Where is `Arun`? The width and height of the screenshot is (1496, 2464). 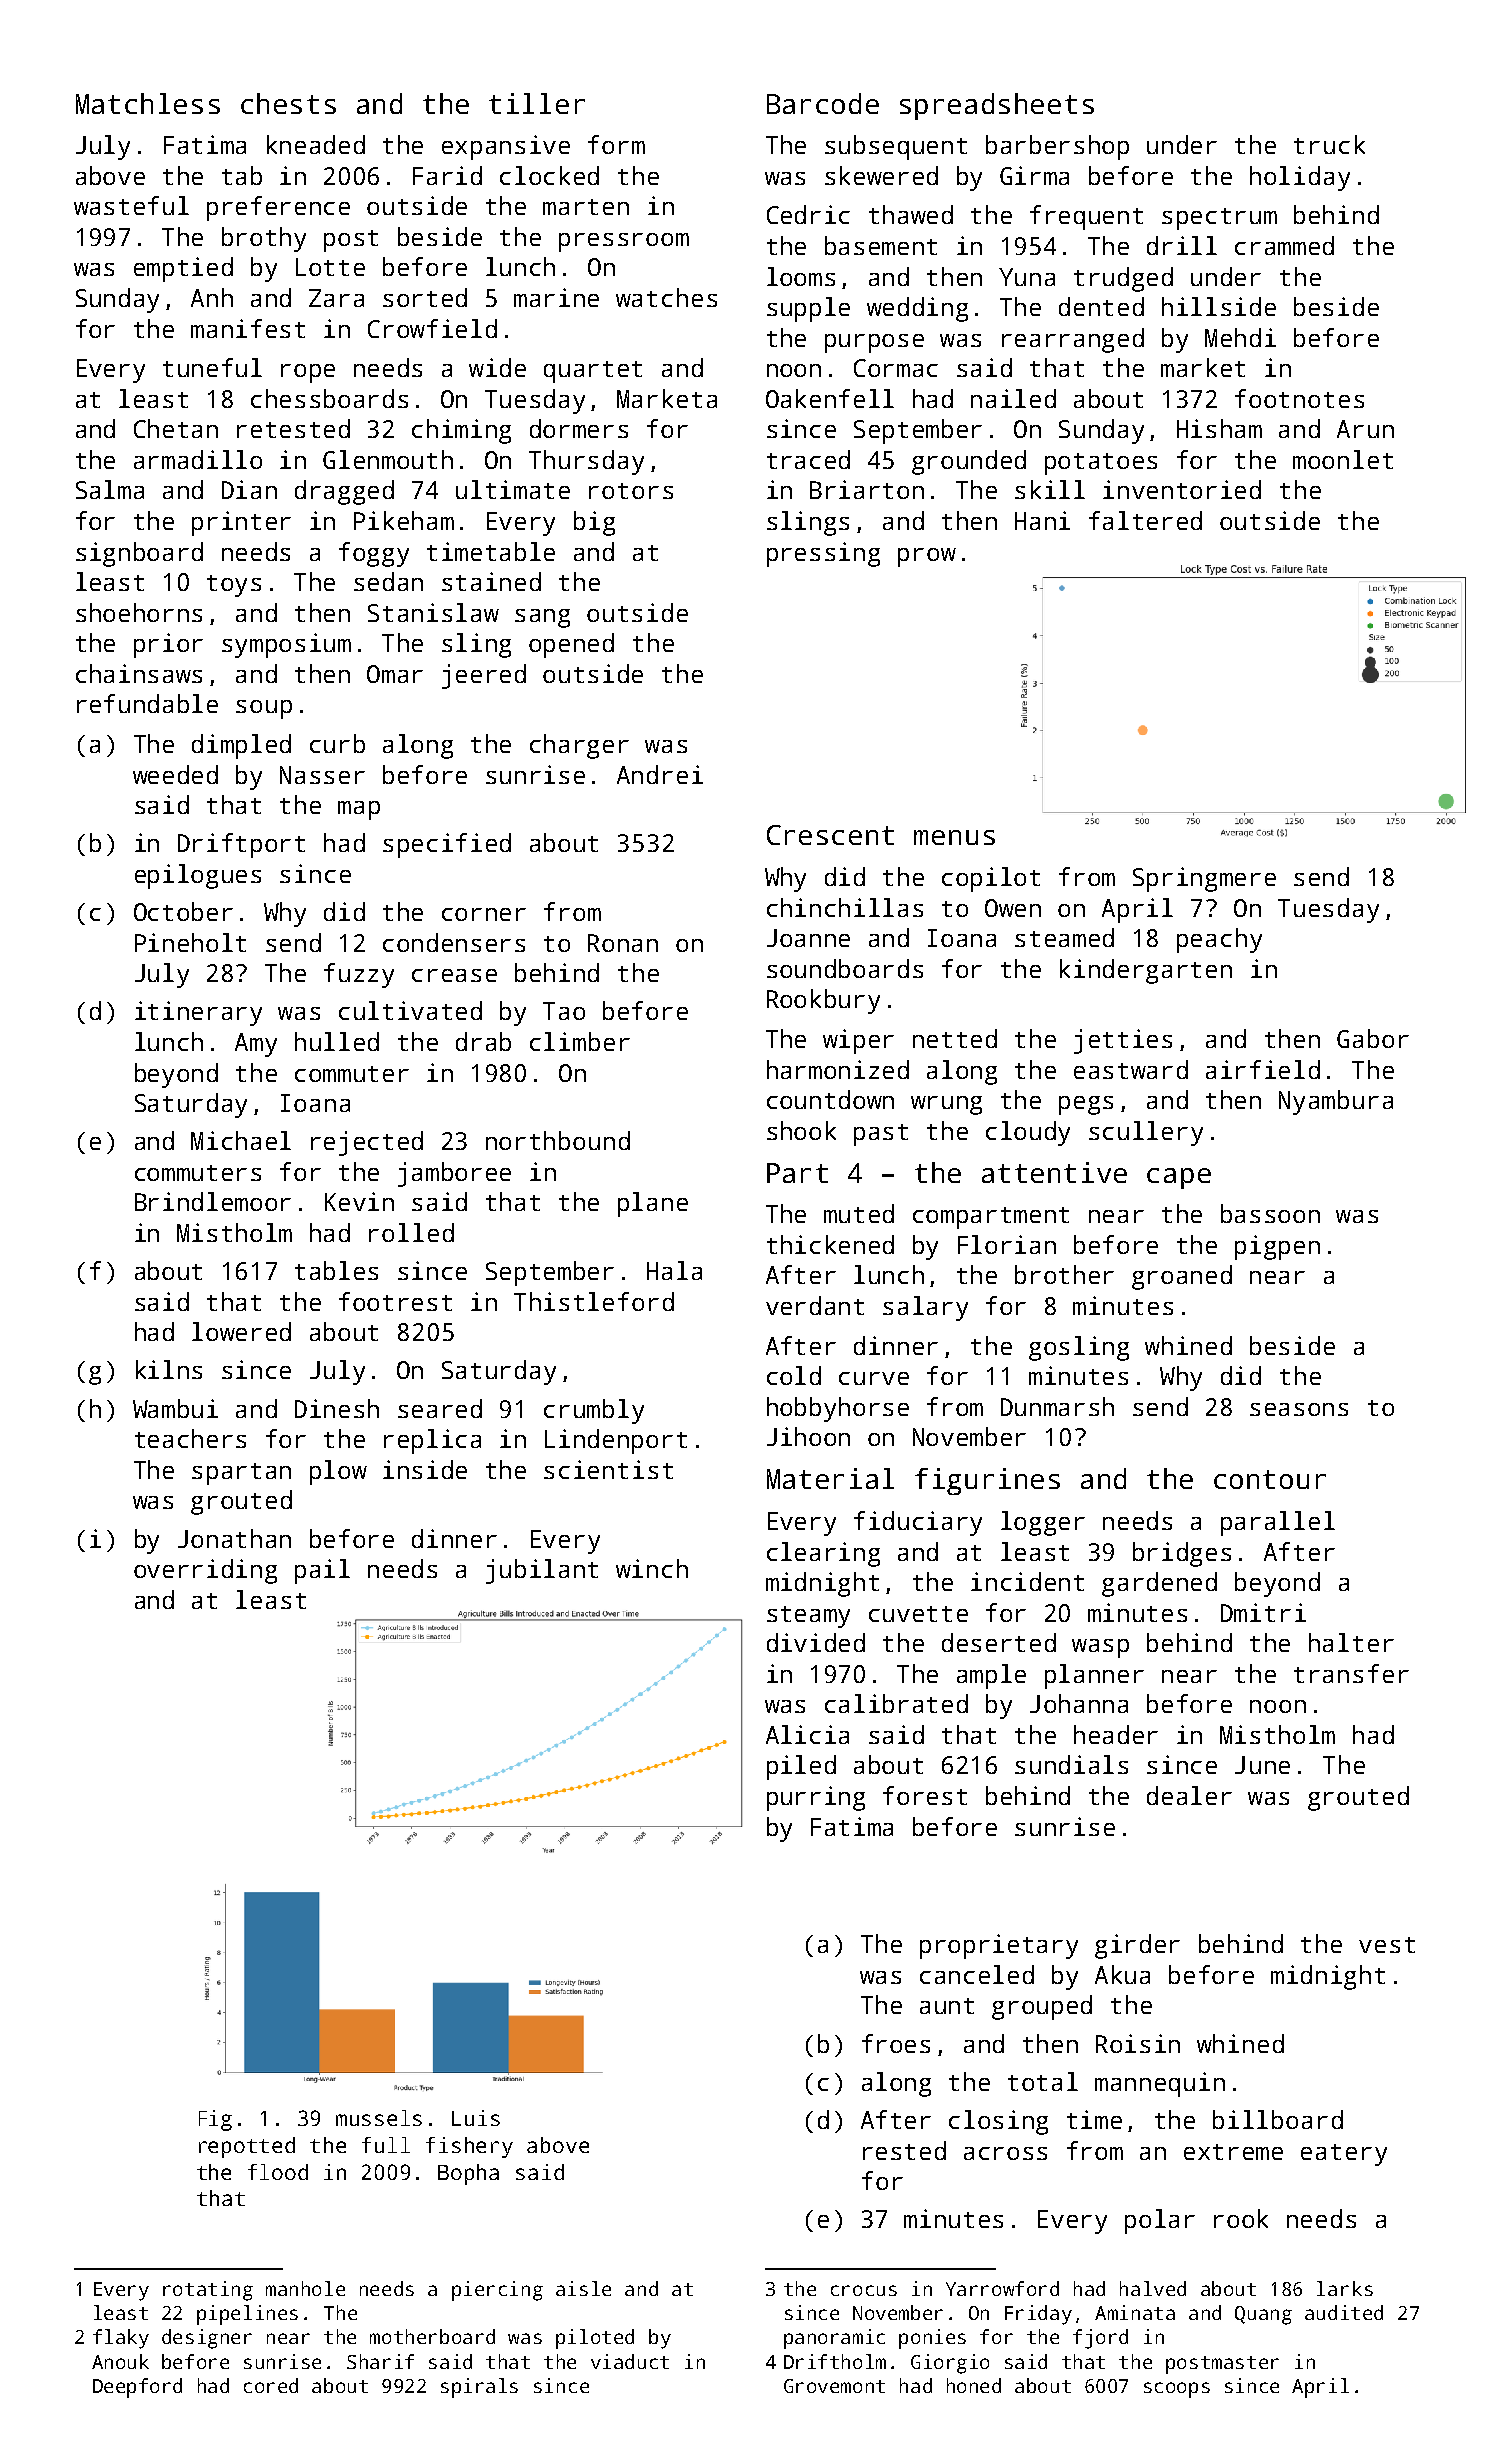
Arun is located at coordinates (1365, 429).
